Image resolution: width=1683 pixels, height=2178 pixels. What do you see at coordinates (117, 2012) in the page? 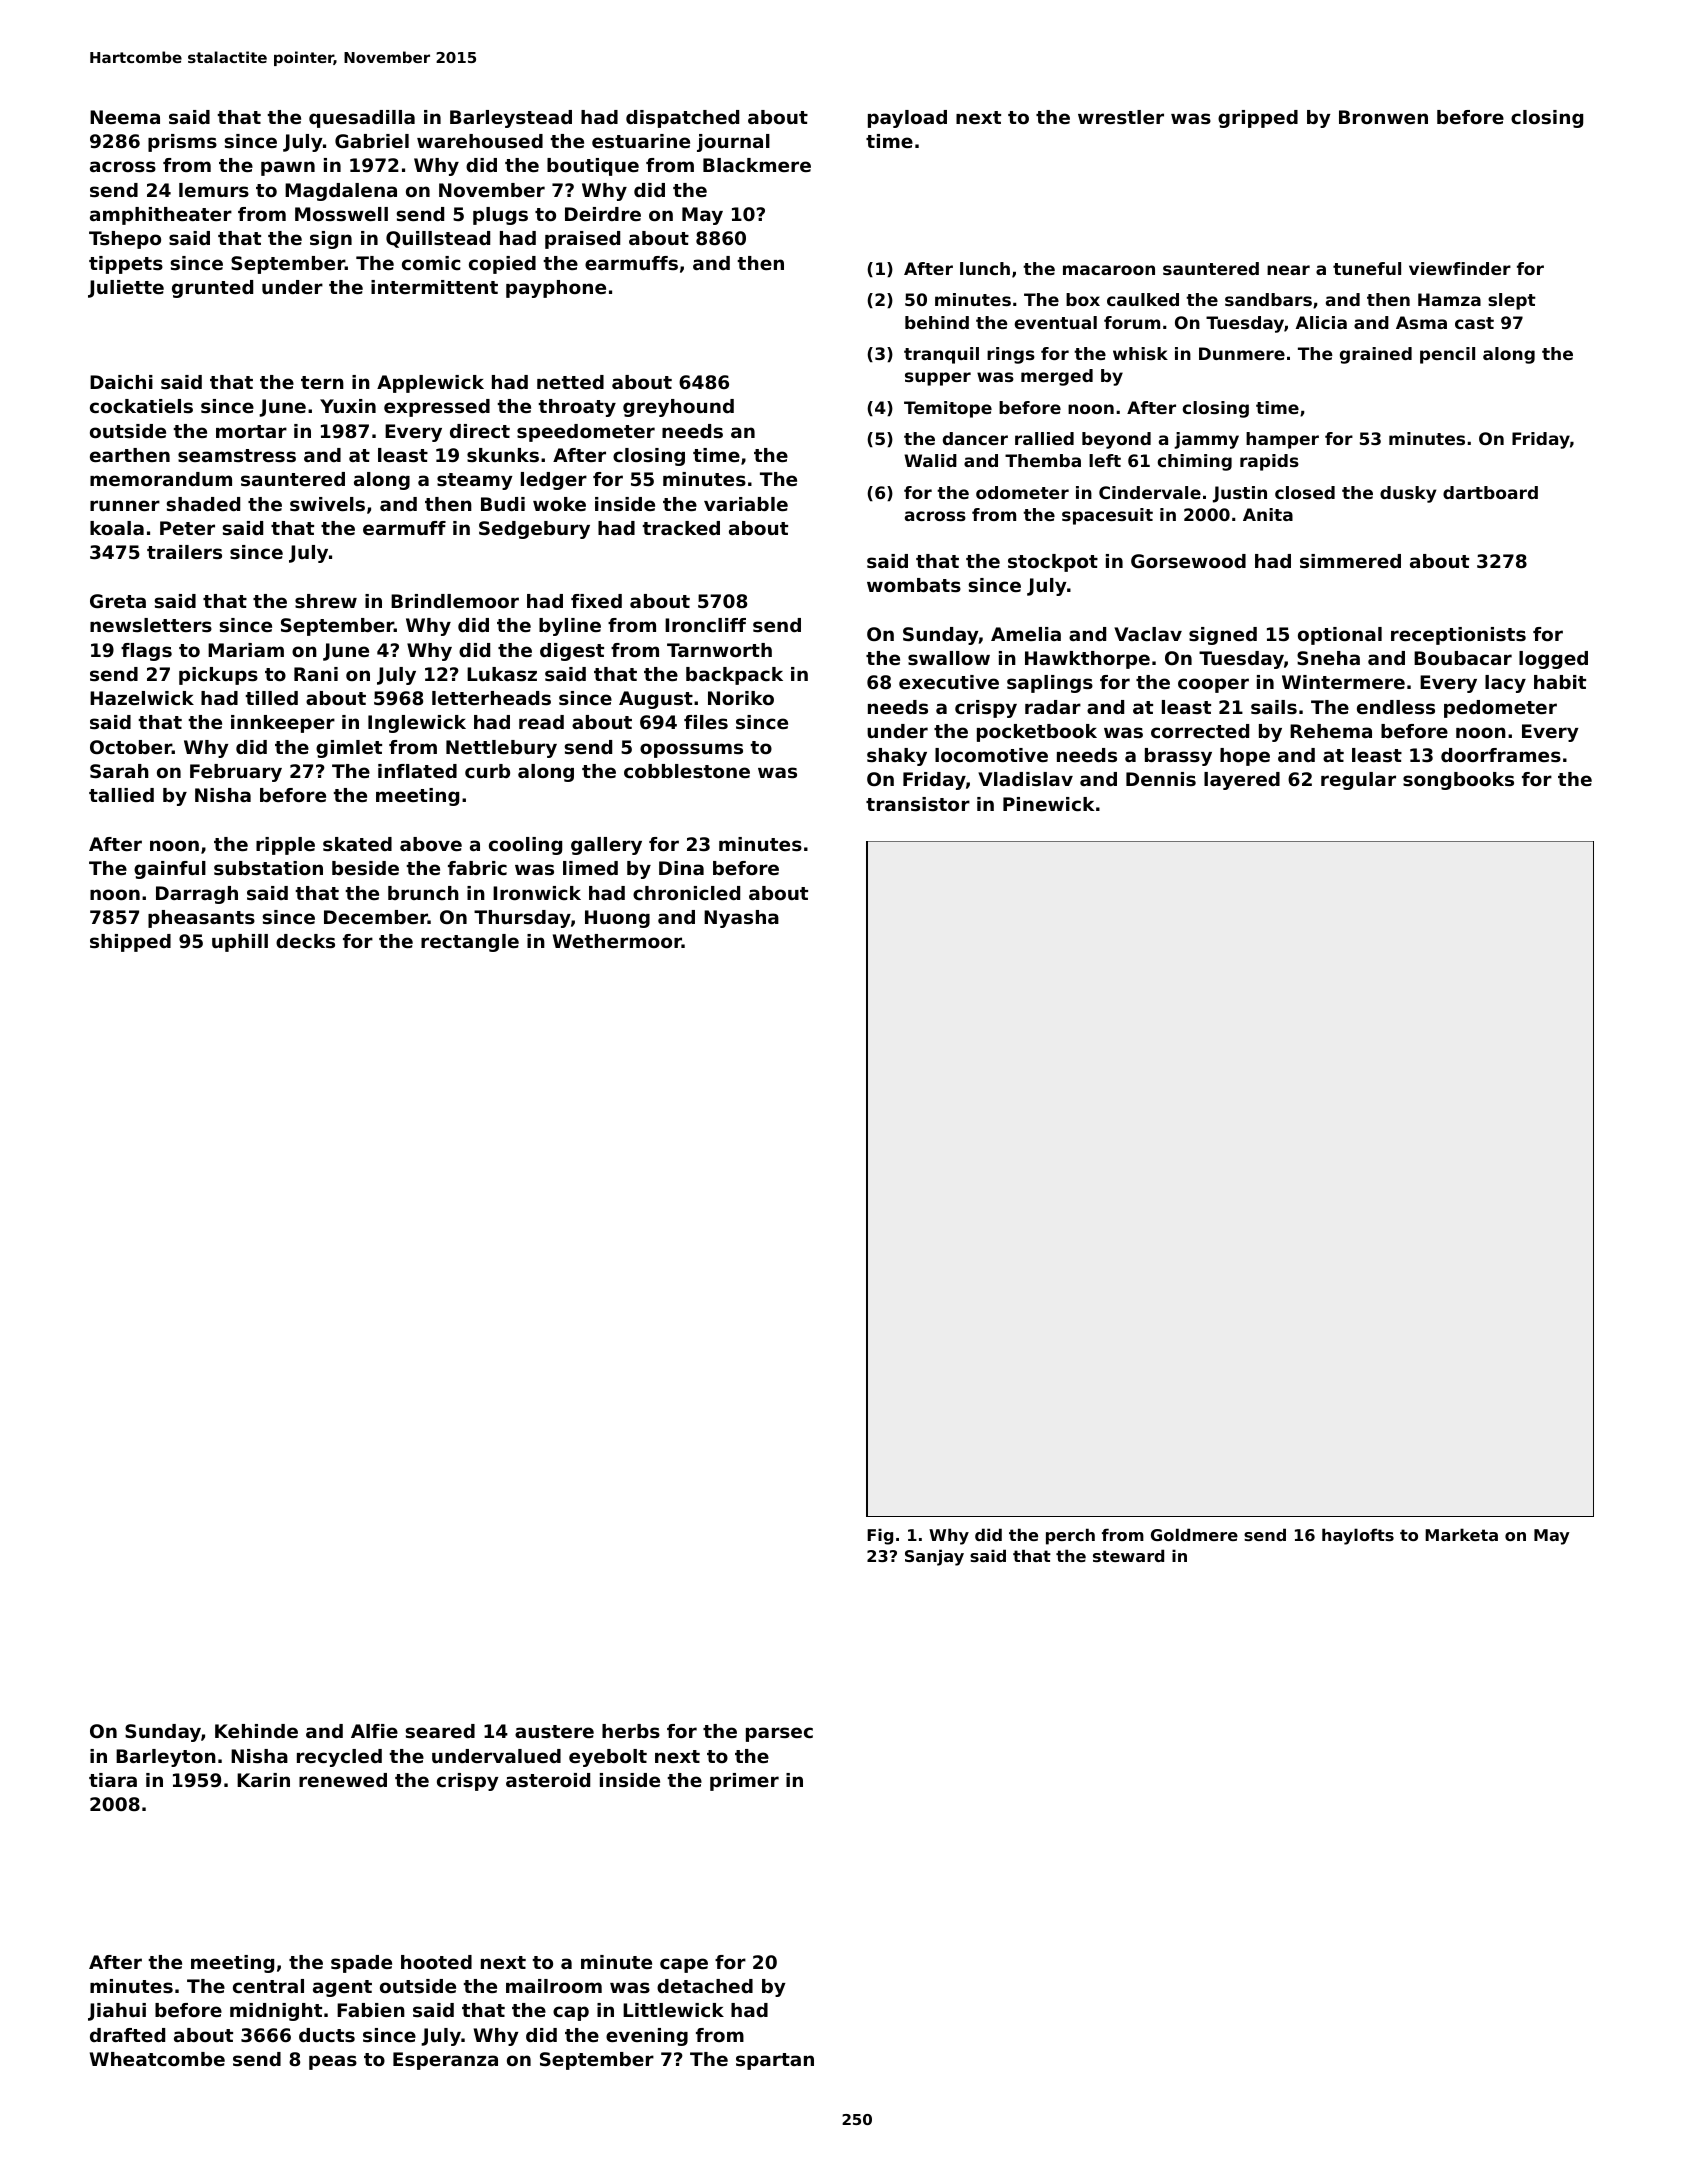
I see `Jiahui` at bounding box center [117, 2012].
